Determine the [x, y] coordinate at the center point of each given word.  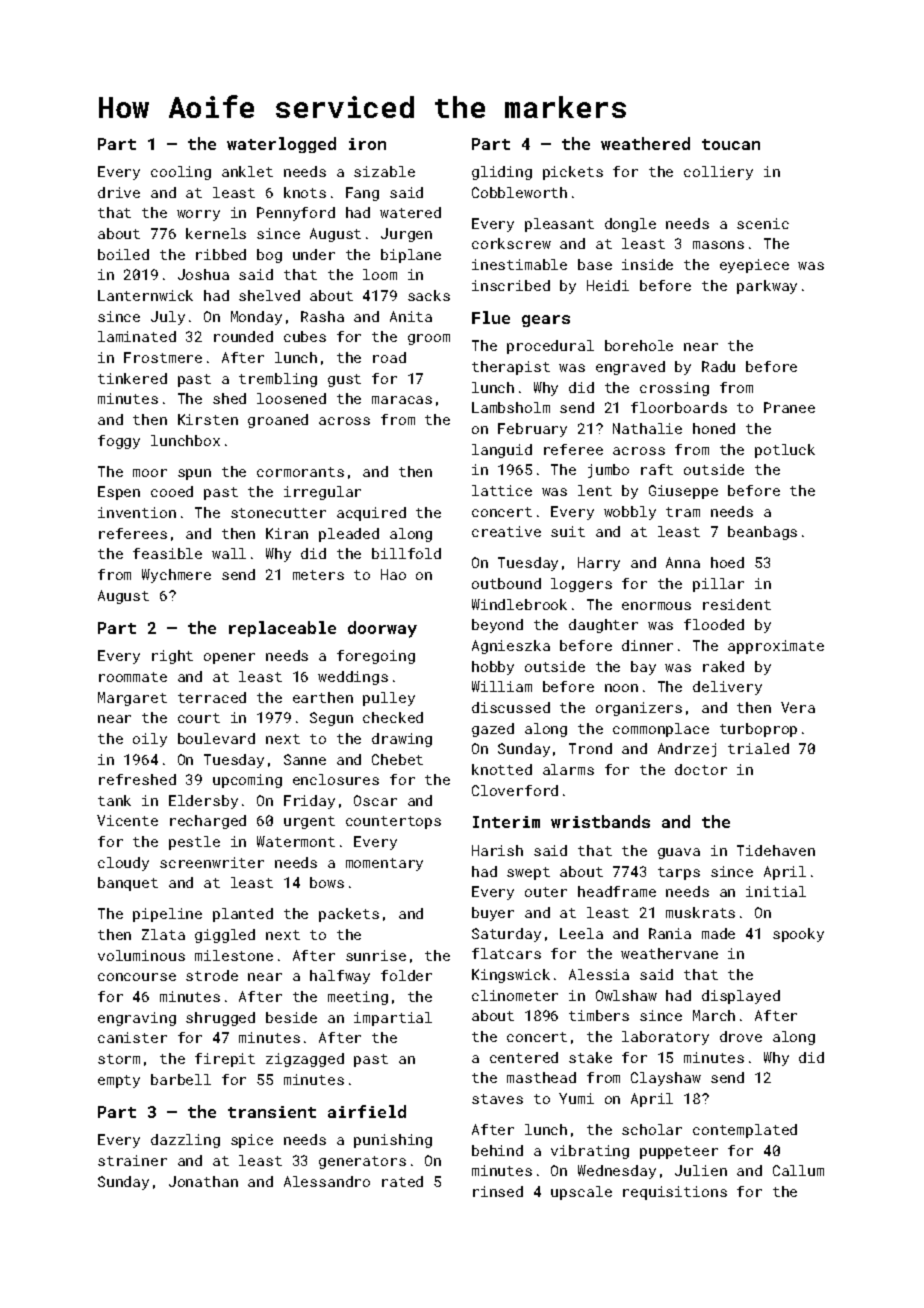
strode [212, 975]
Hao [393, 574]
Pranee [789, 407]
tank [114, 800]
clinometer [515, 995]
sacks [429, 295]
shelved [269, 295]
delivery [727, 688]
